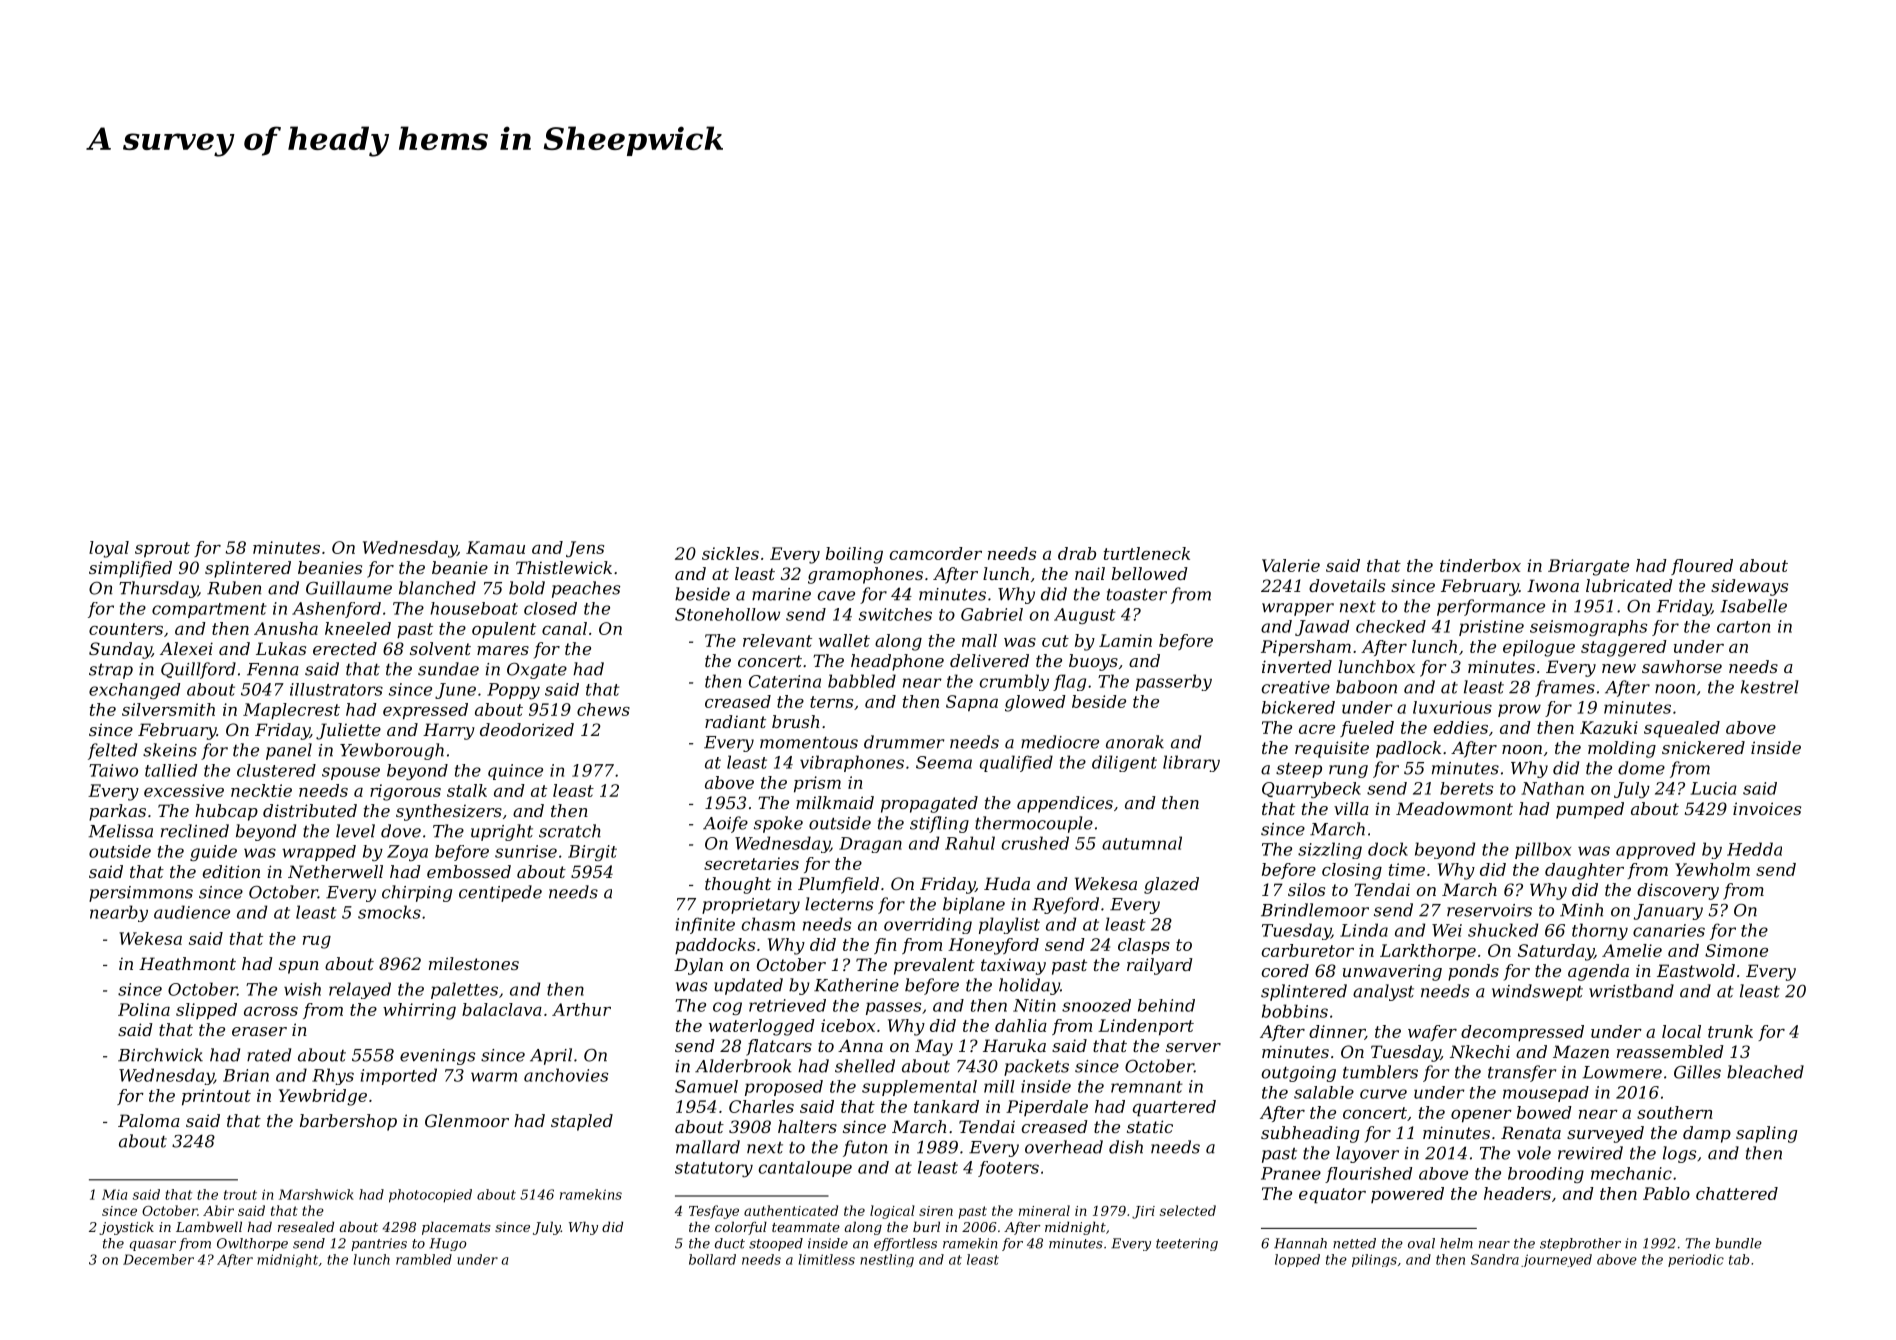  Describe the element at coordinates (1736, 950) in the screenshot. I see `Simone` at that location.
